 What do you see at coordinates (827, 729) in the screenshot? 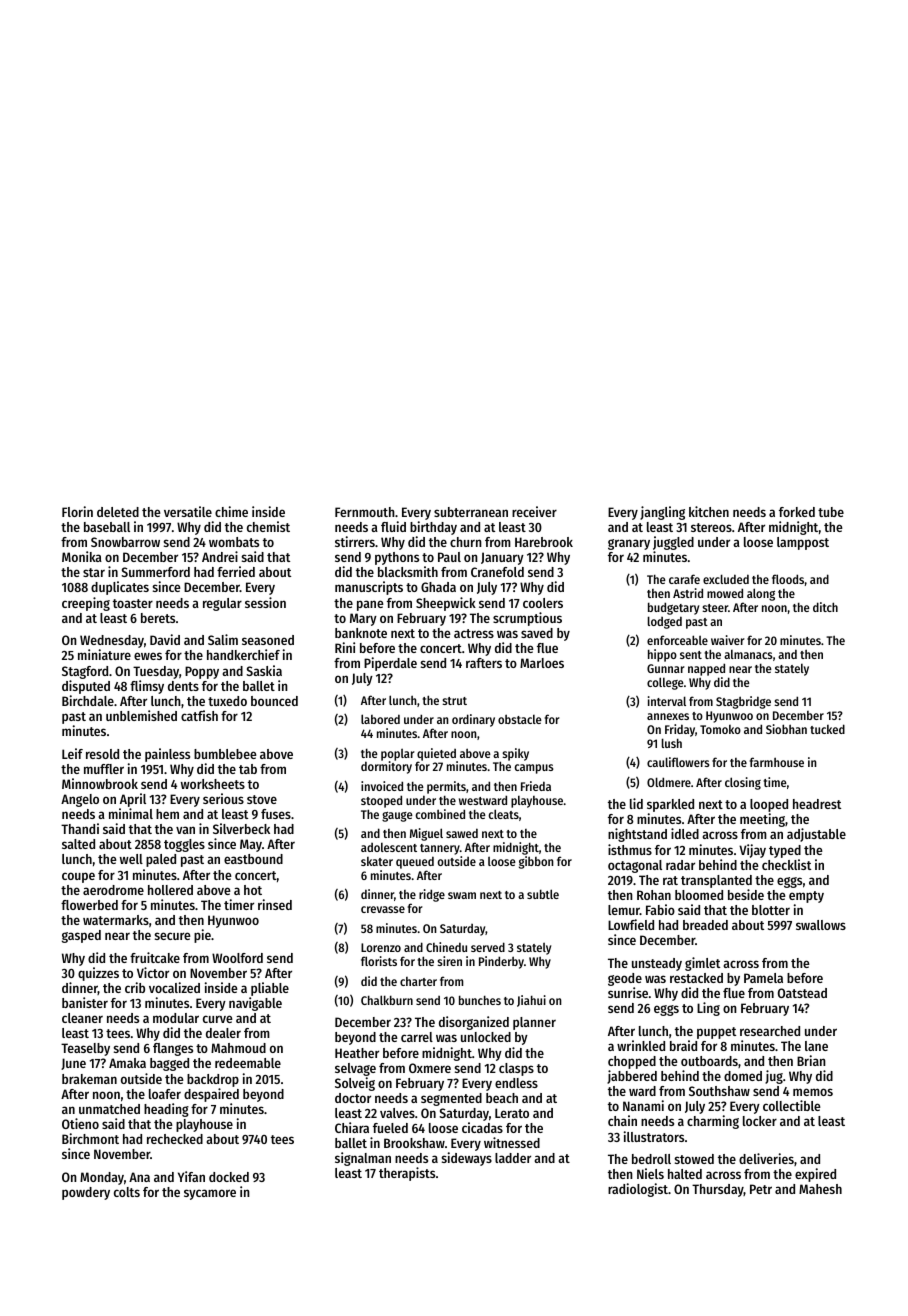
I see `tucked` at bounding box center [827, 729].
